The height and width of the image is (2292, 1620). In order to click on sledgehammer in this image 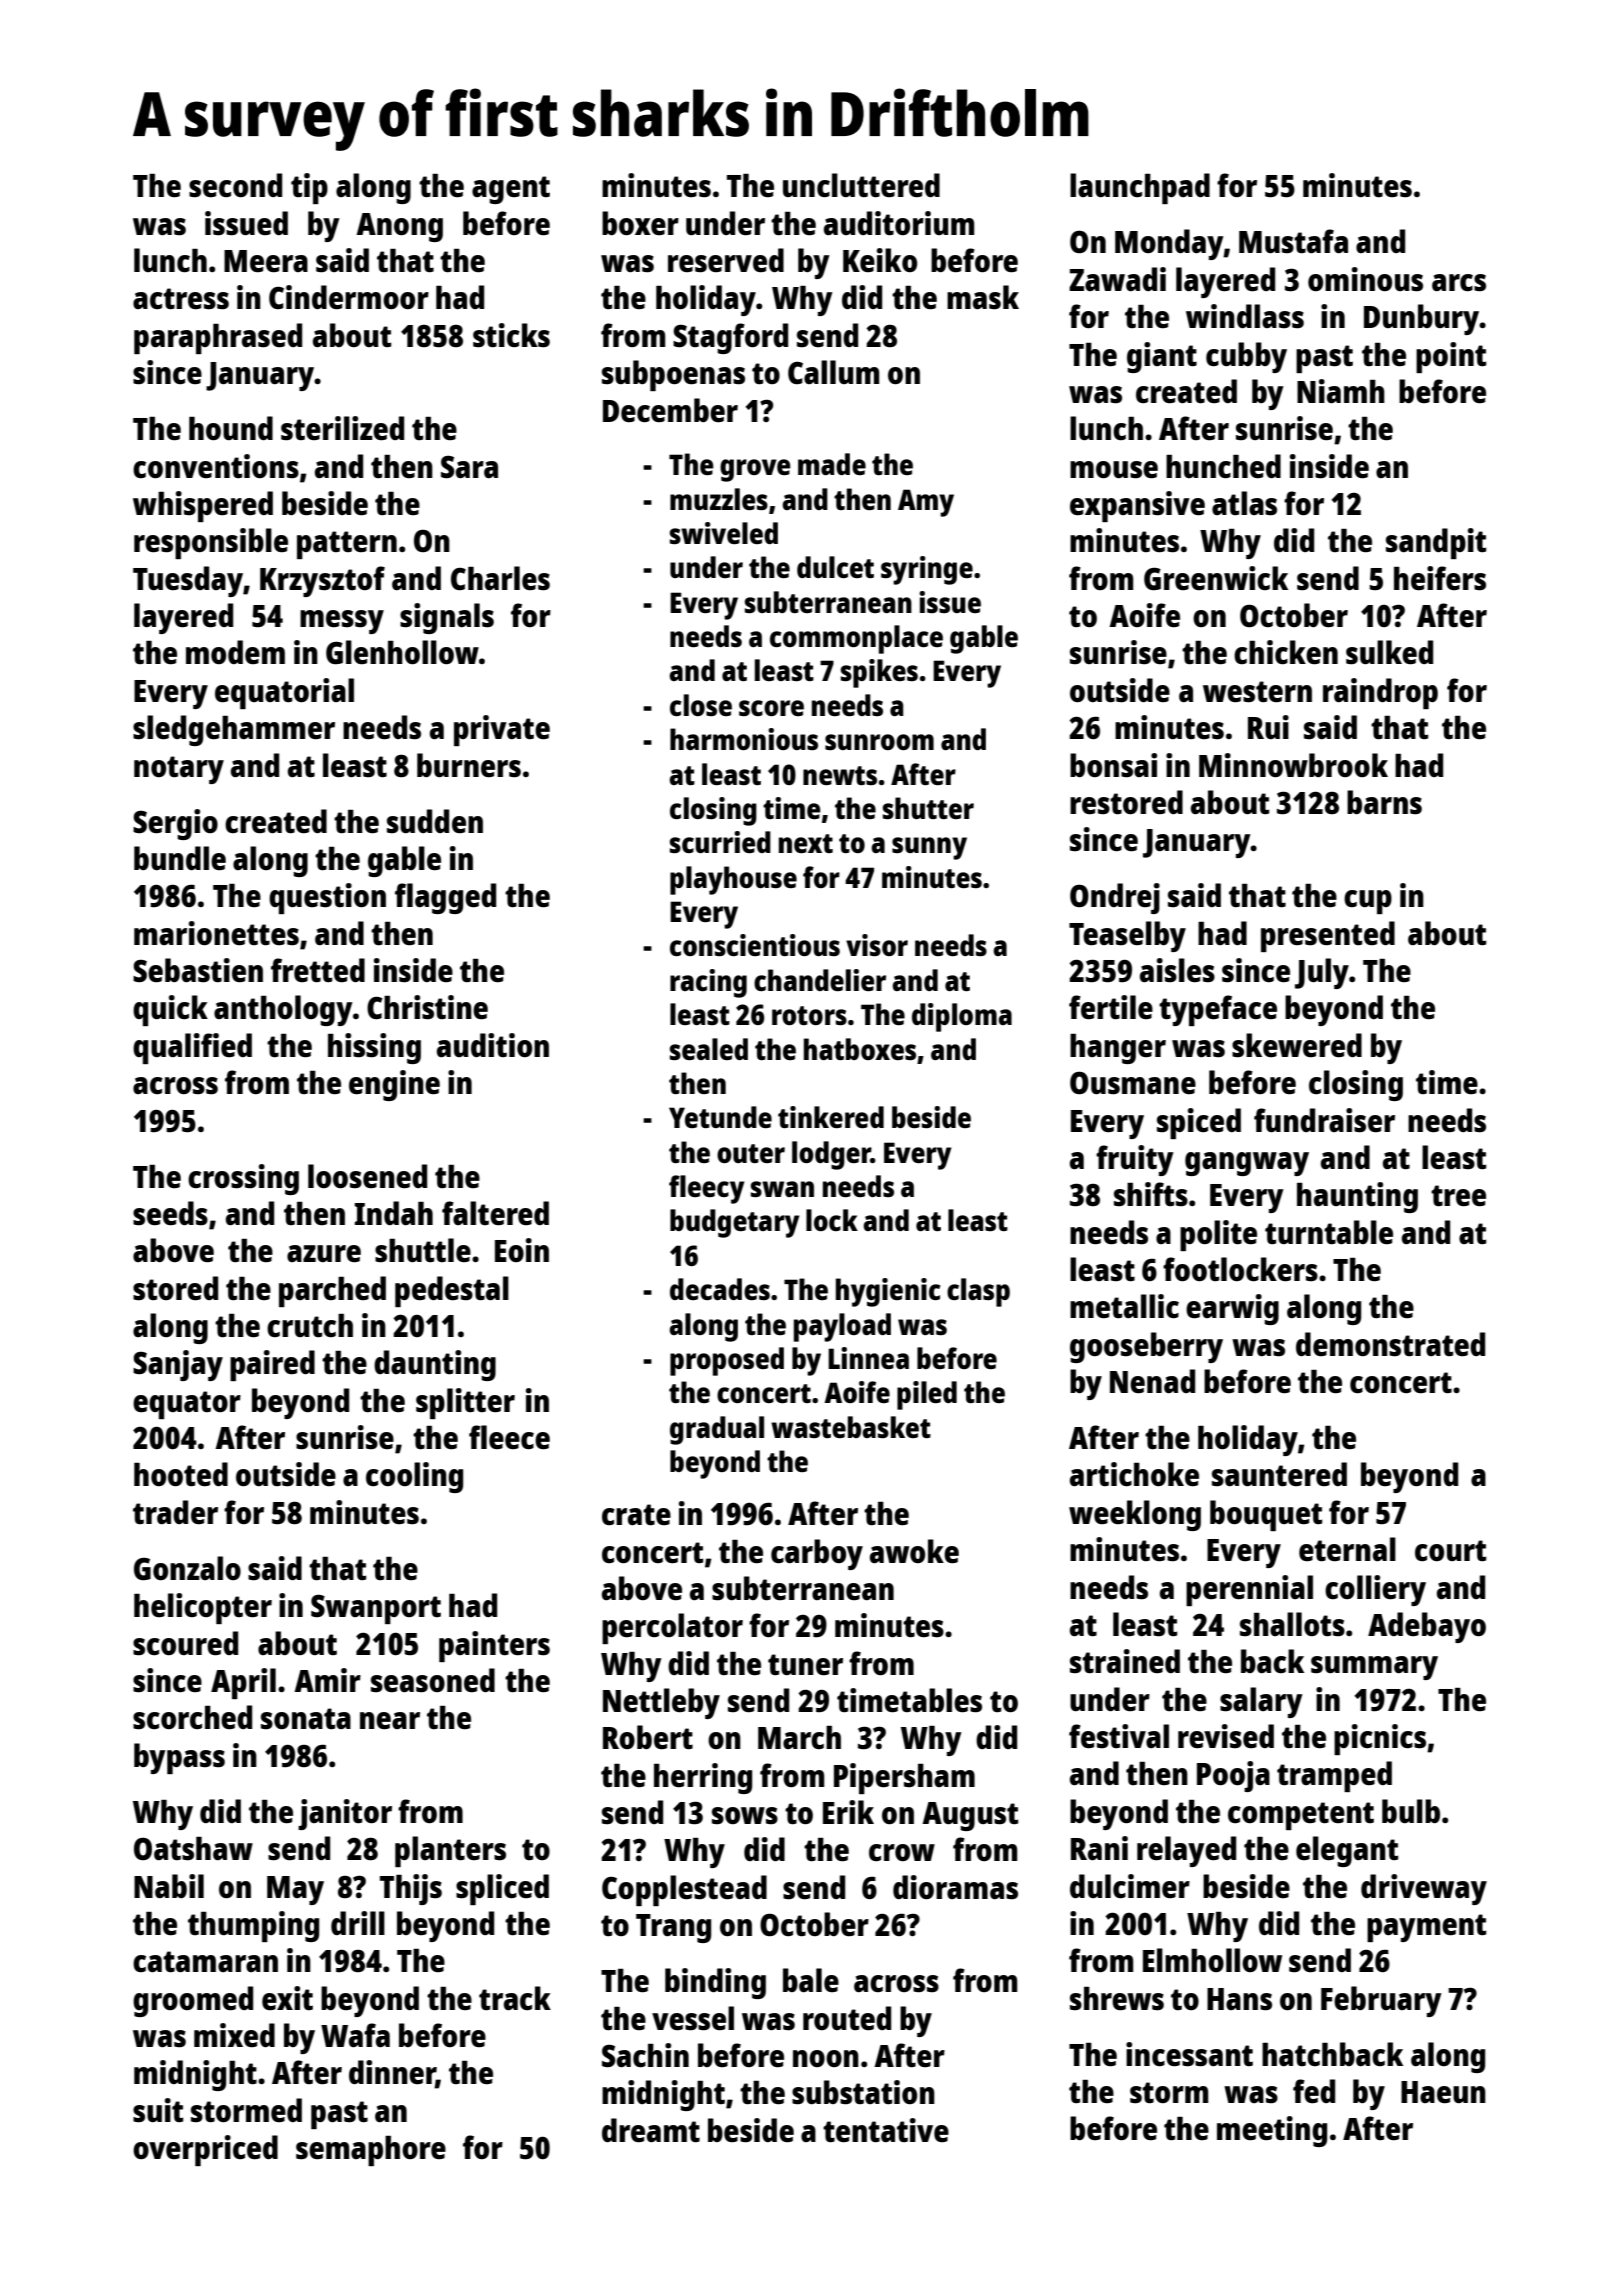, I will do `click(234, 730)`.
